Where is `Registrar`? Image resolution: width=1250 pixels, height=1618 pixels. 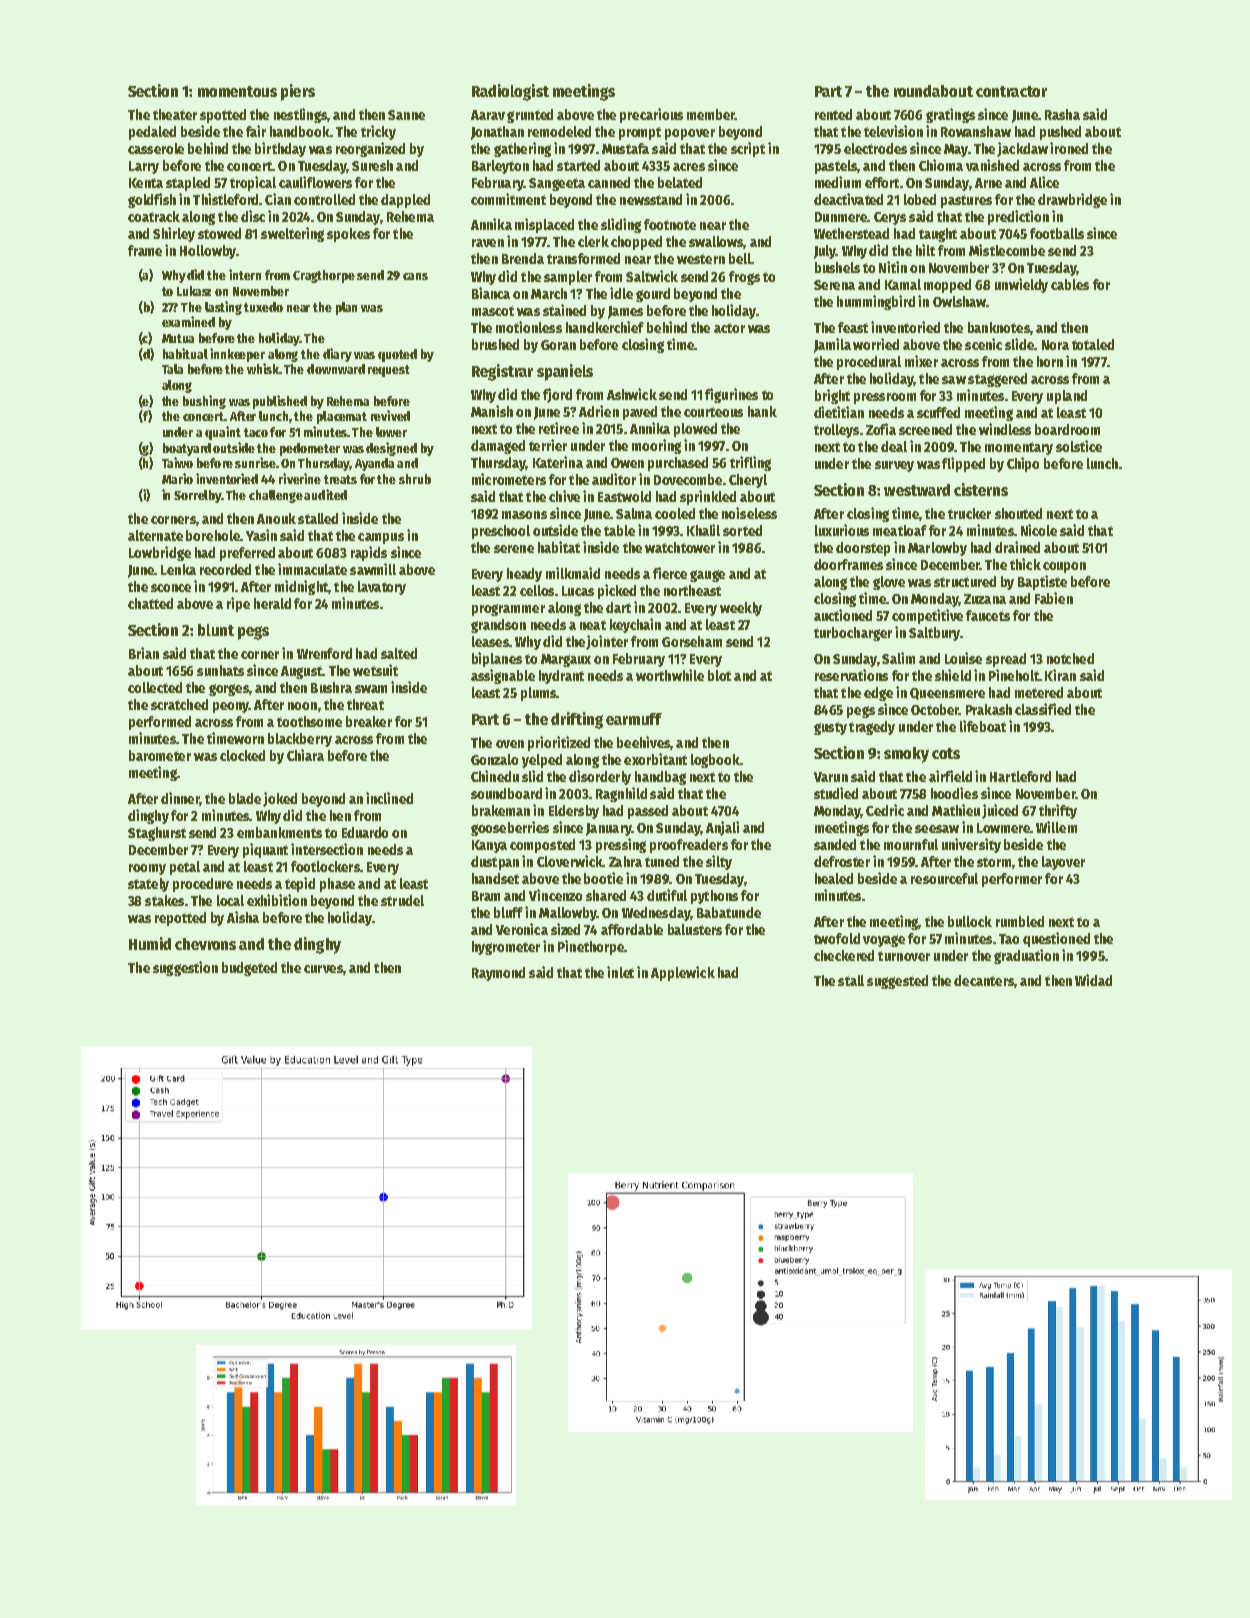
Registrar is located at coordinates (502, 372).
